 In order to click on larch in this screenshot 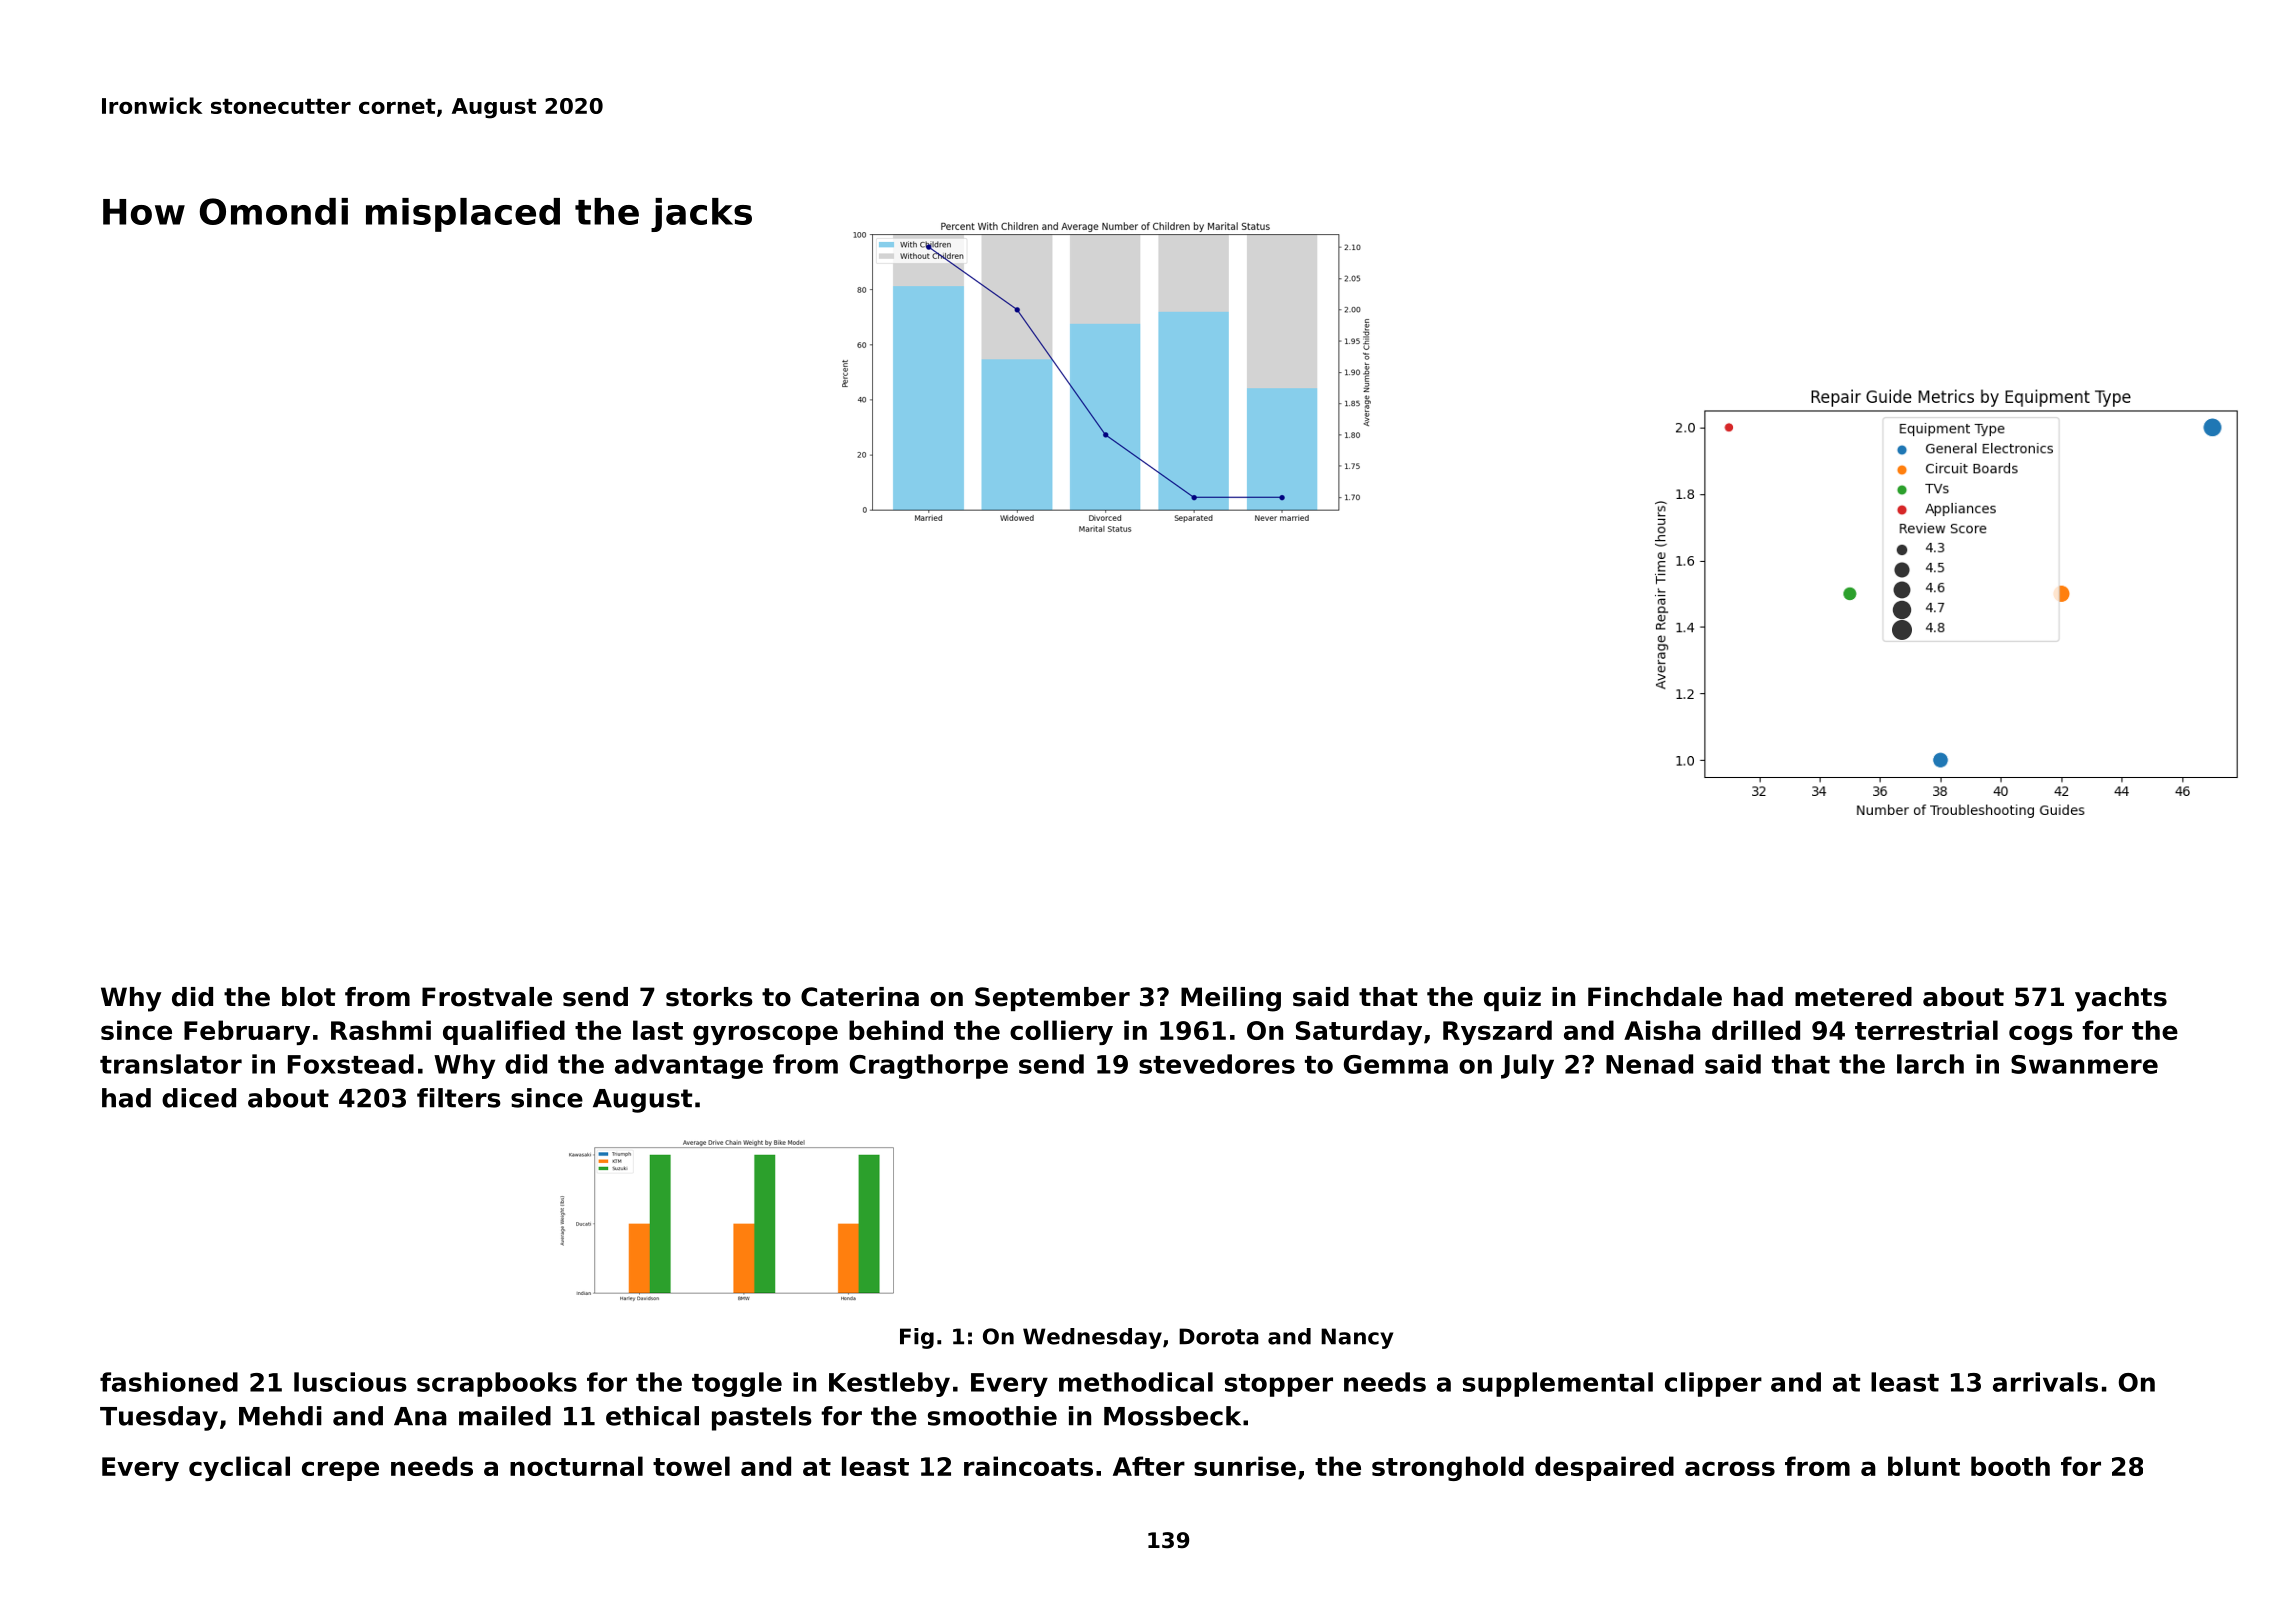, I will do `click(1930, 1064)`.
